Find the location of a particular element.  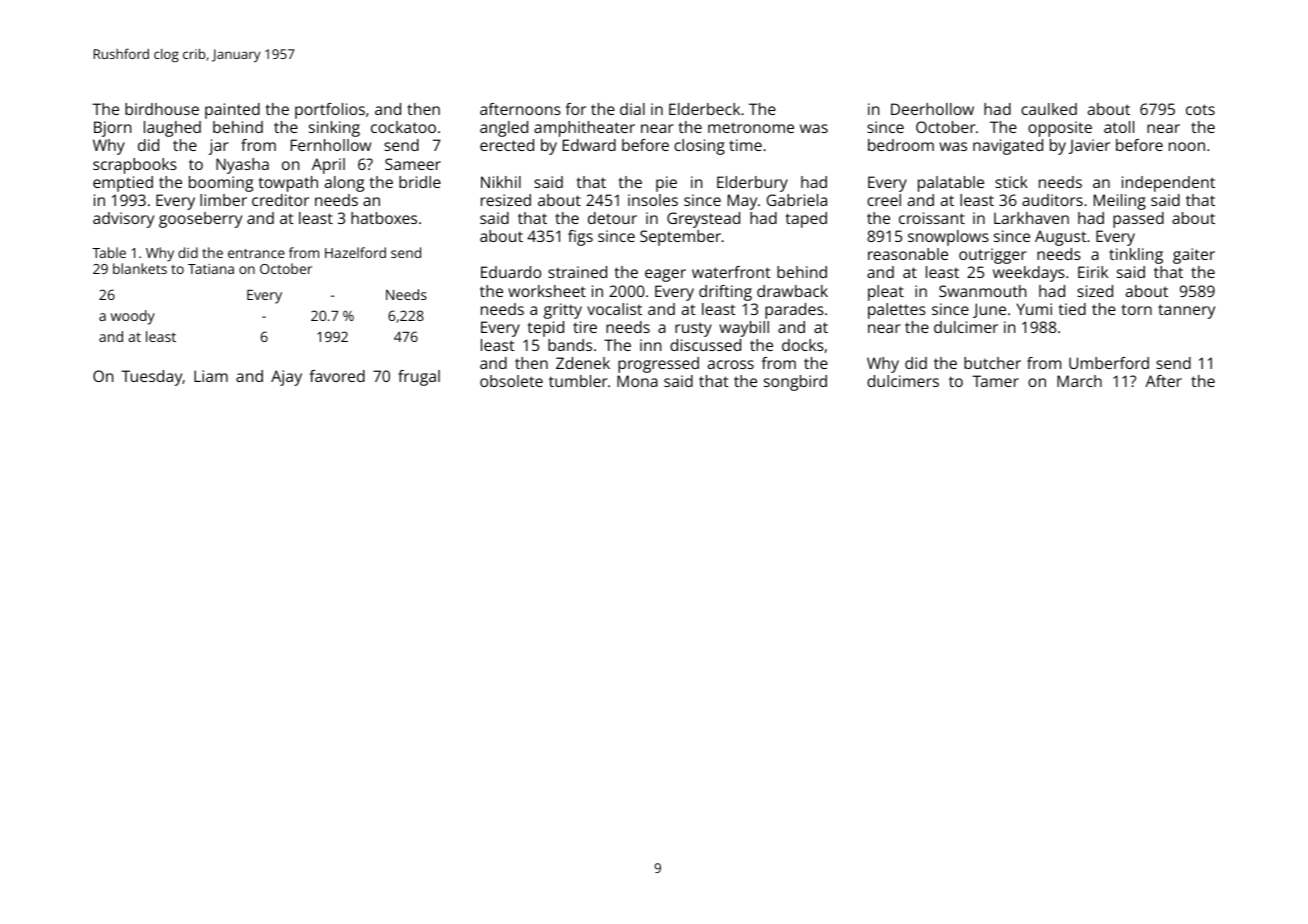

September is located at coordinates (680, 238).
